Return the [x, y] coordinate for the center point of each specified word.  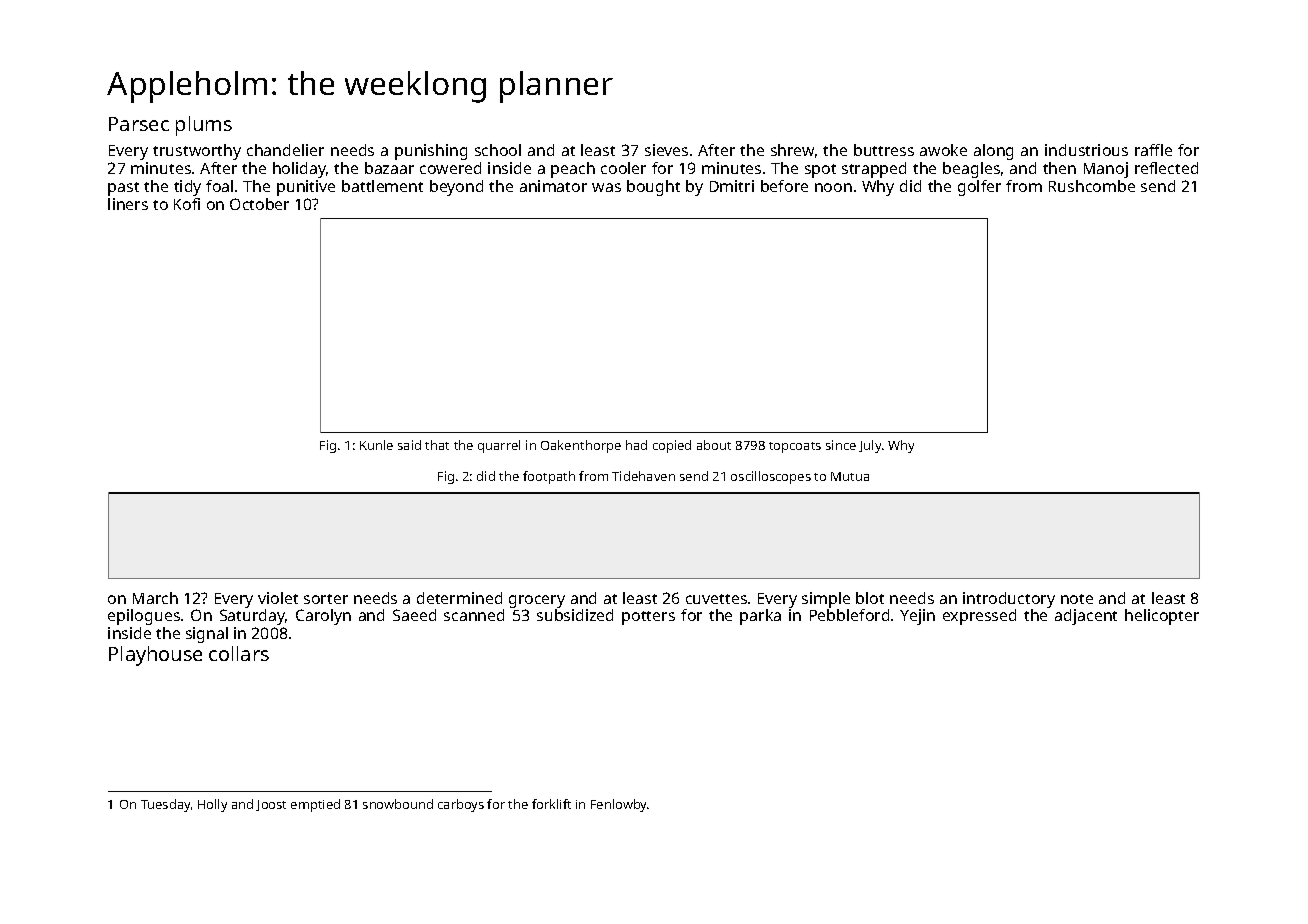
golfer [979, 188]
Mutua [850, 476]
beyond [456, 188]
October [259, 204]
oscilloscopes [771, 477]
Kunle [376, 445]
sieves [666, 150]
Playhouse [155, 656]
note [1077, 599]
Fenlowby [619, 805]
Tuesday [165, 805]
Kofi [187, 204]
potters [648, 618]
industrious [1086, 150]
